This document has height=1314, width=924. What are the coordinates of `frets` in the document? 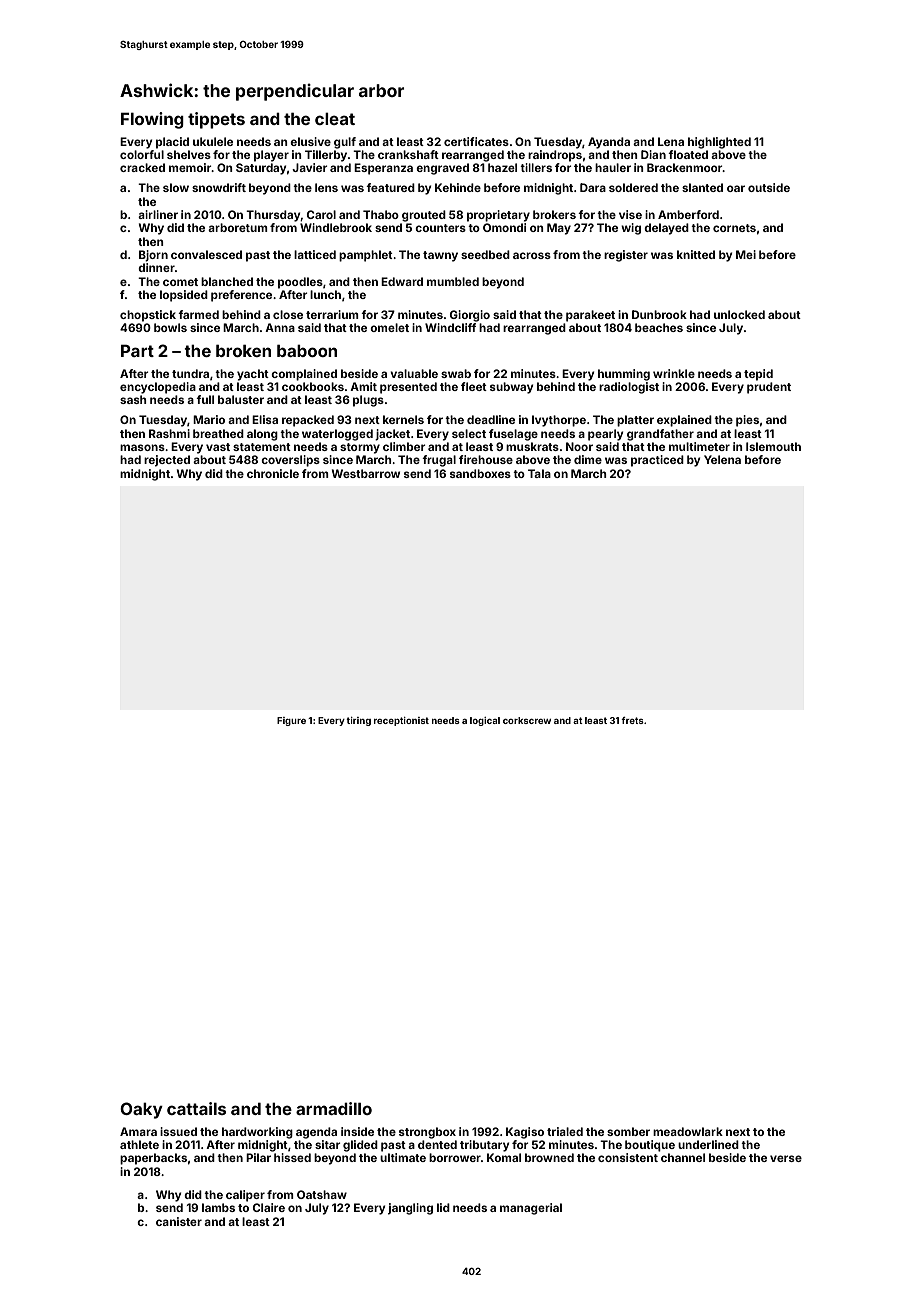 It's located at (632, 720).
